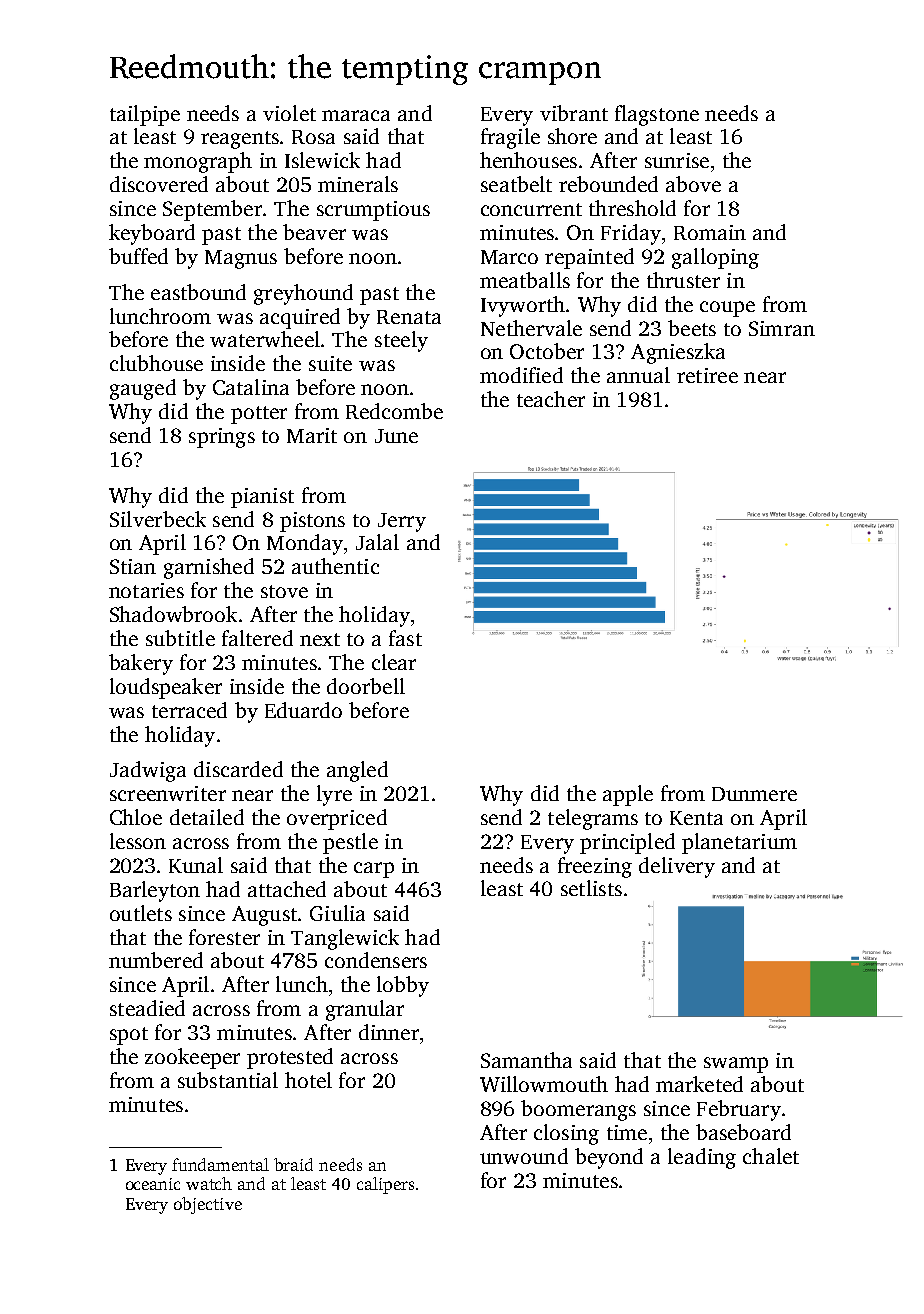  I want to click on Redcombe, so click(394, 411).
